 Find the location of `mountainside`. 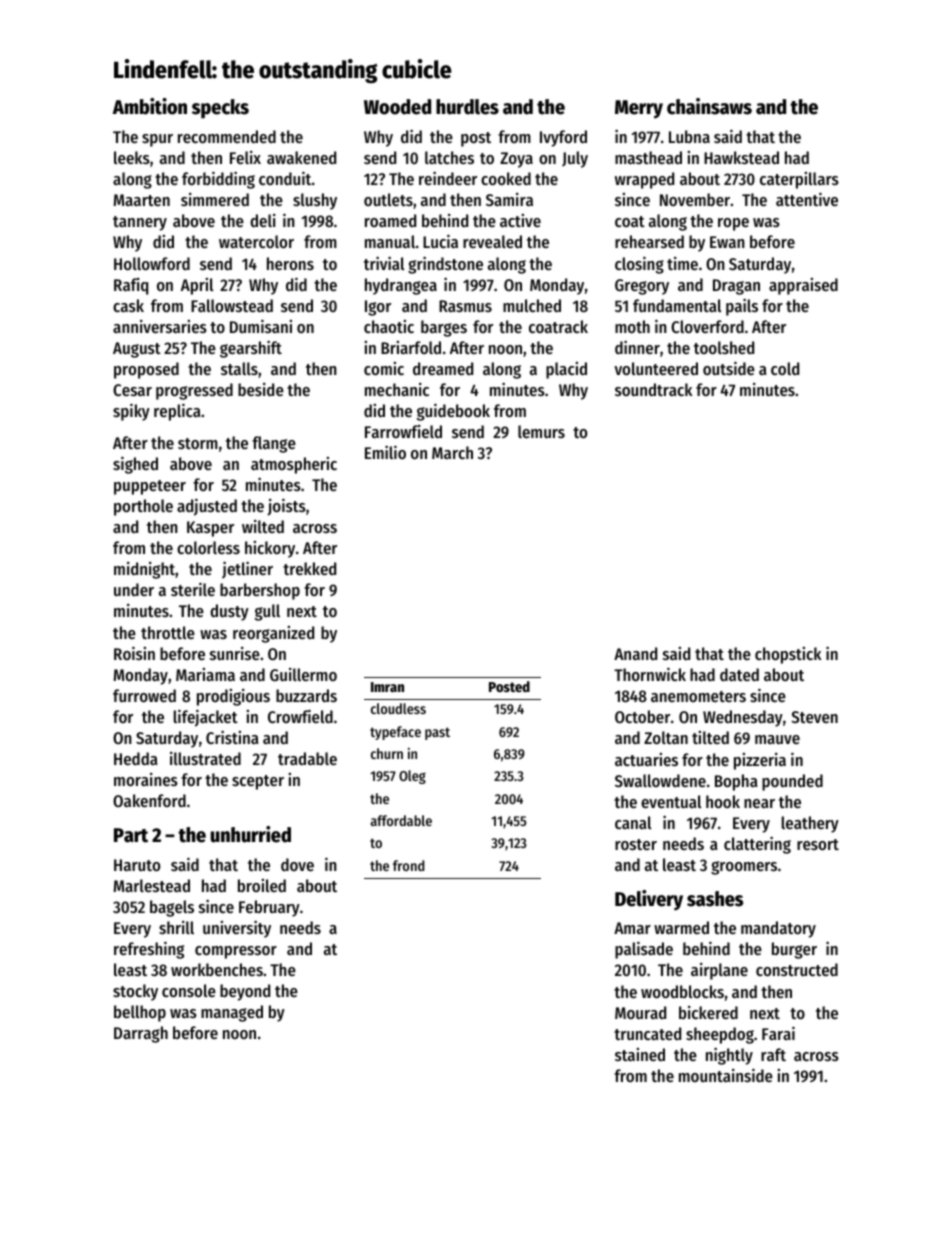

mountainside is located at coordinates (726, 1075).
